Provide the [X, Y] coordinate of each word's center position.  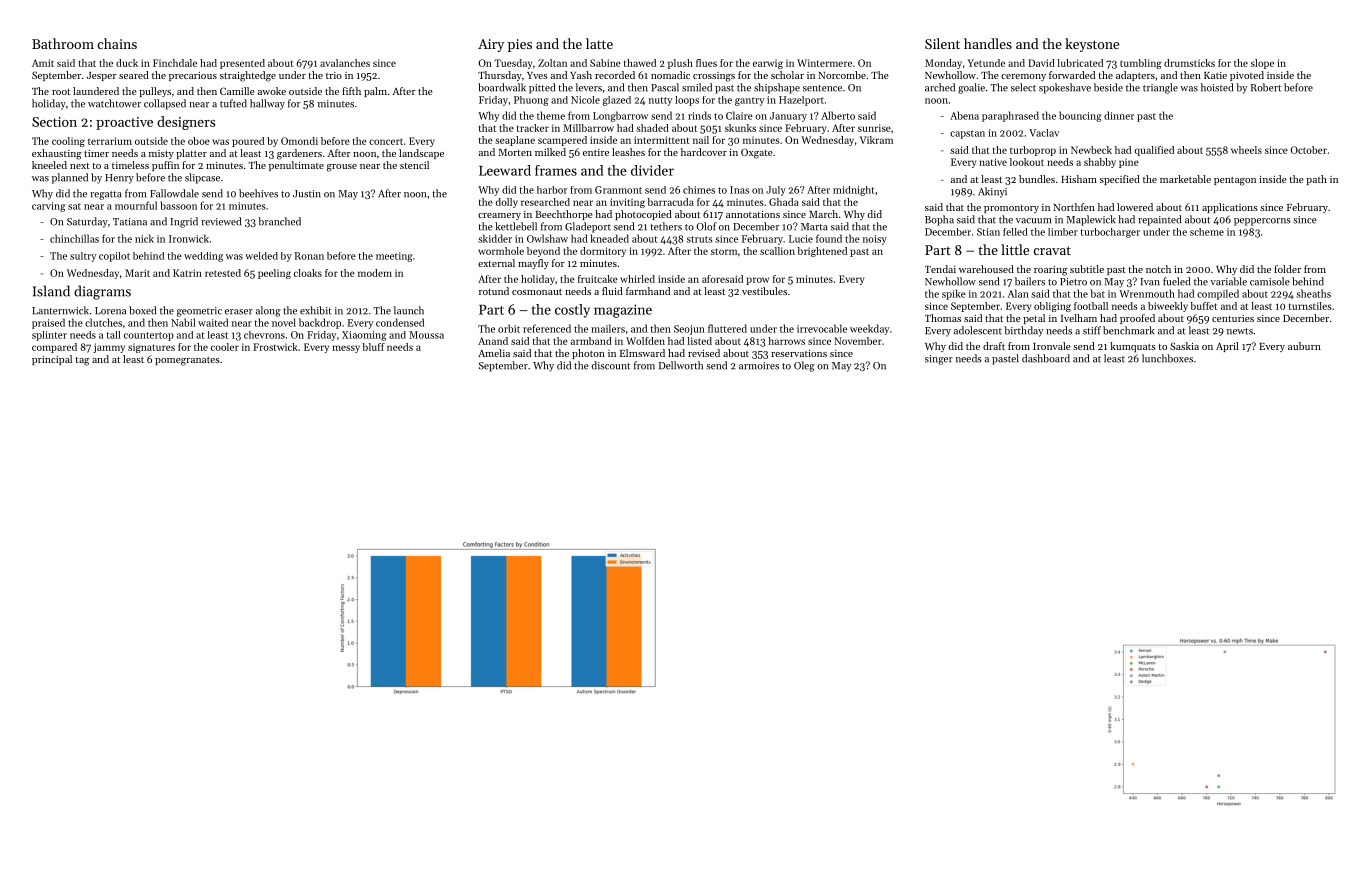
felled [1015, 232]
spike [954, 294]
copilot [114, 257]
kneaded [610, 238]
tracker [533, 128]
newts [1240, 331]
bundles [1037, 179]
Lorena [110, 311]
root [61, 92]
